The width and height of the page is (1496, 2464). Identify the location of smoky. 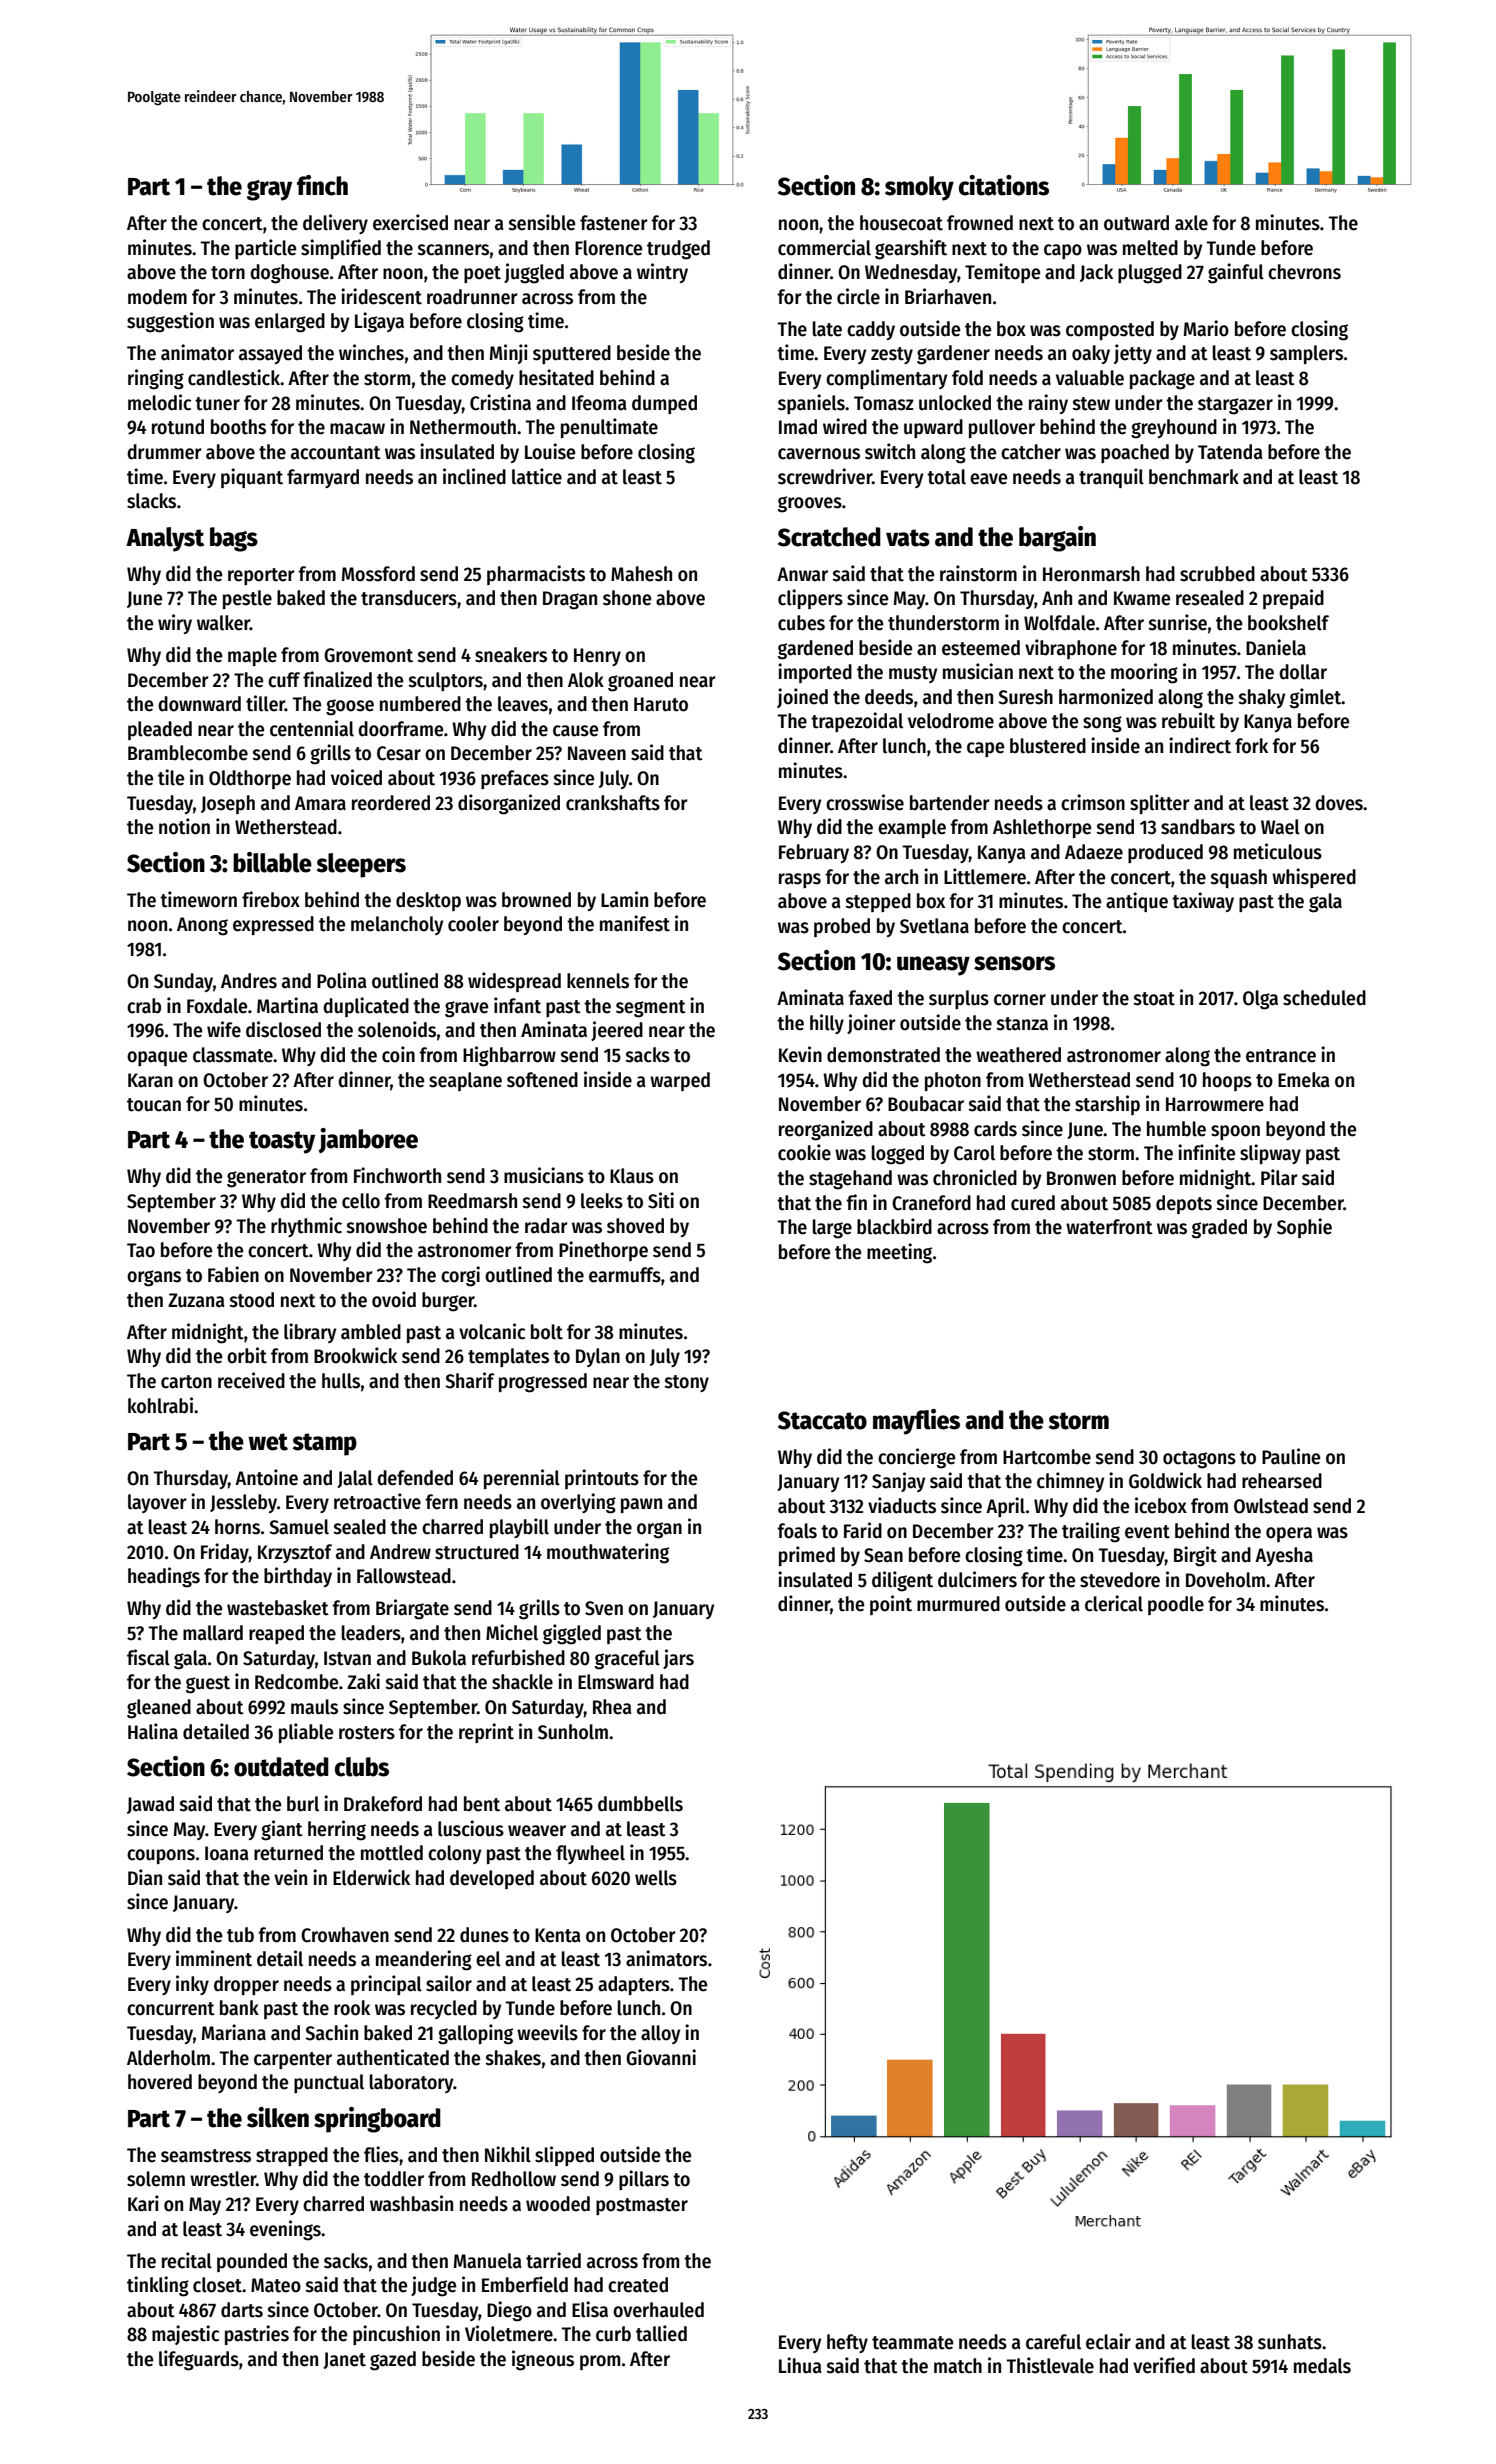
(919, 188).
